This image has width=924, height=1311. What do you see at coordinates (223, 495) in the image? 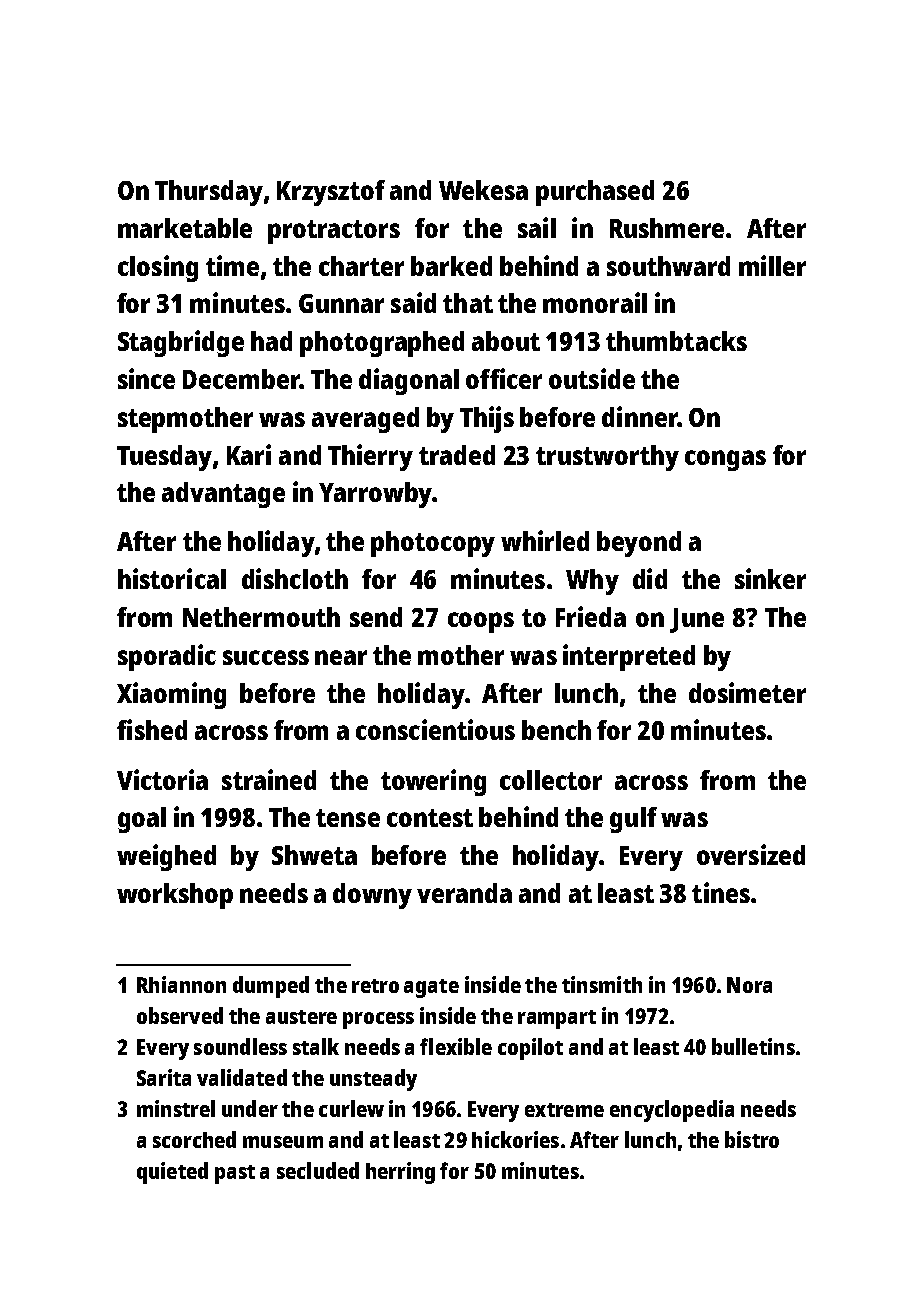
I see `advantage` at bounding box center [223, 495].
